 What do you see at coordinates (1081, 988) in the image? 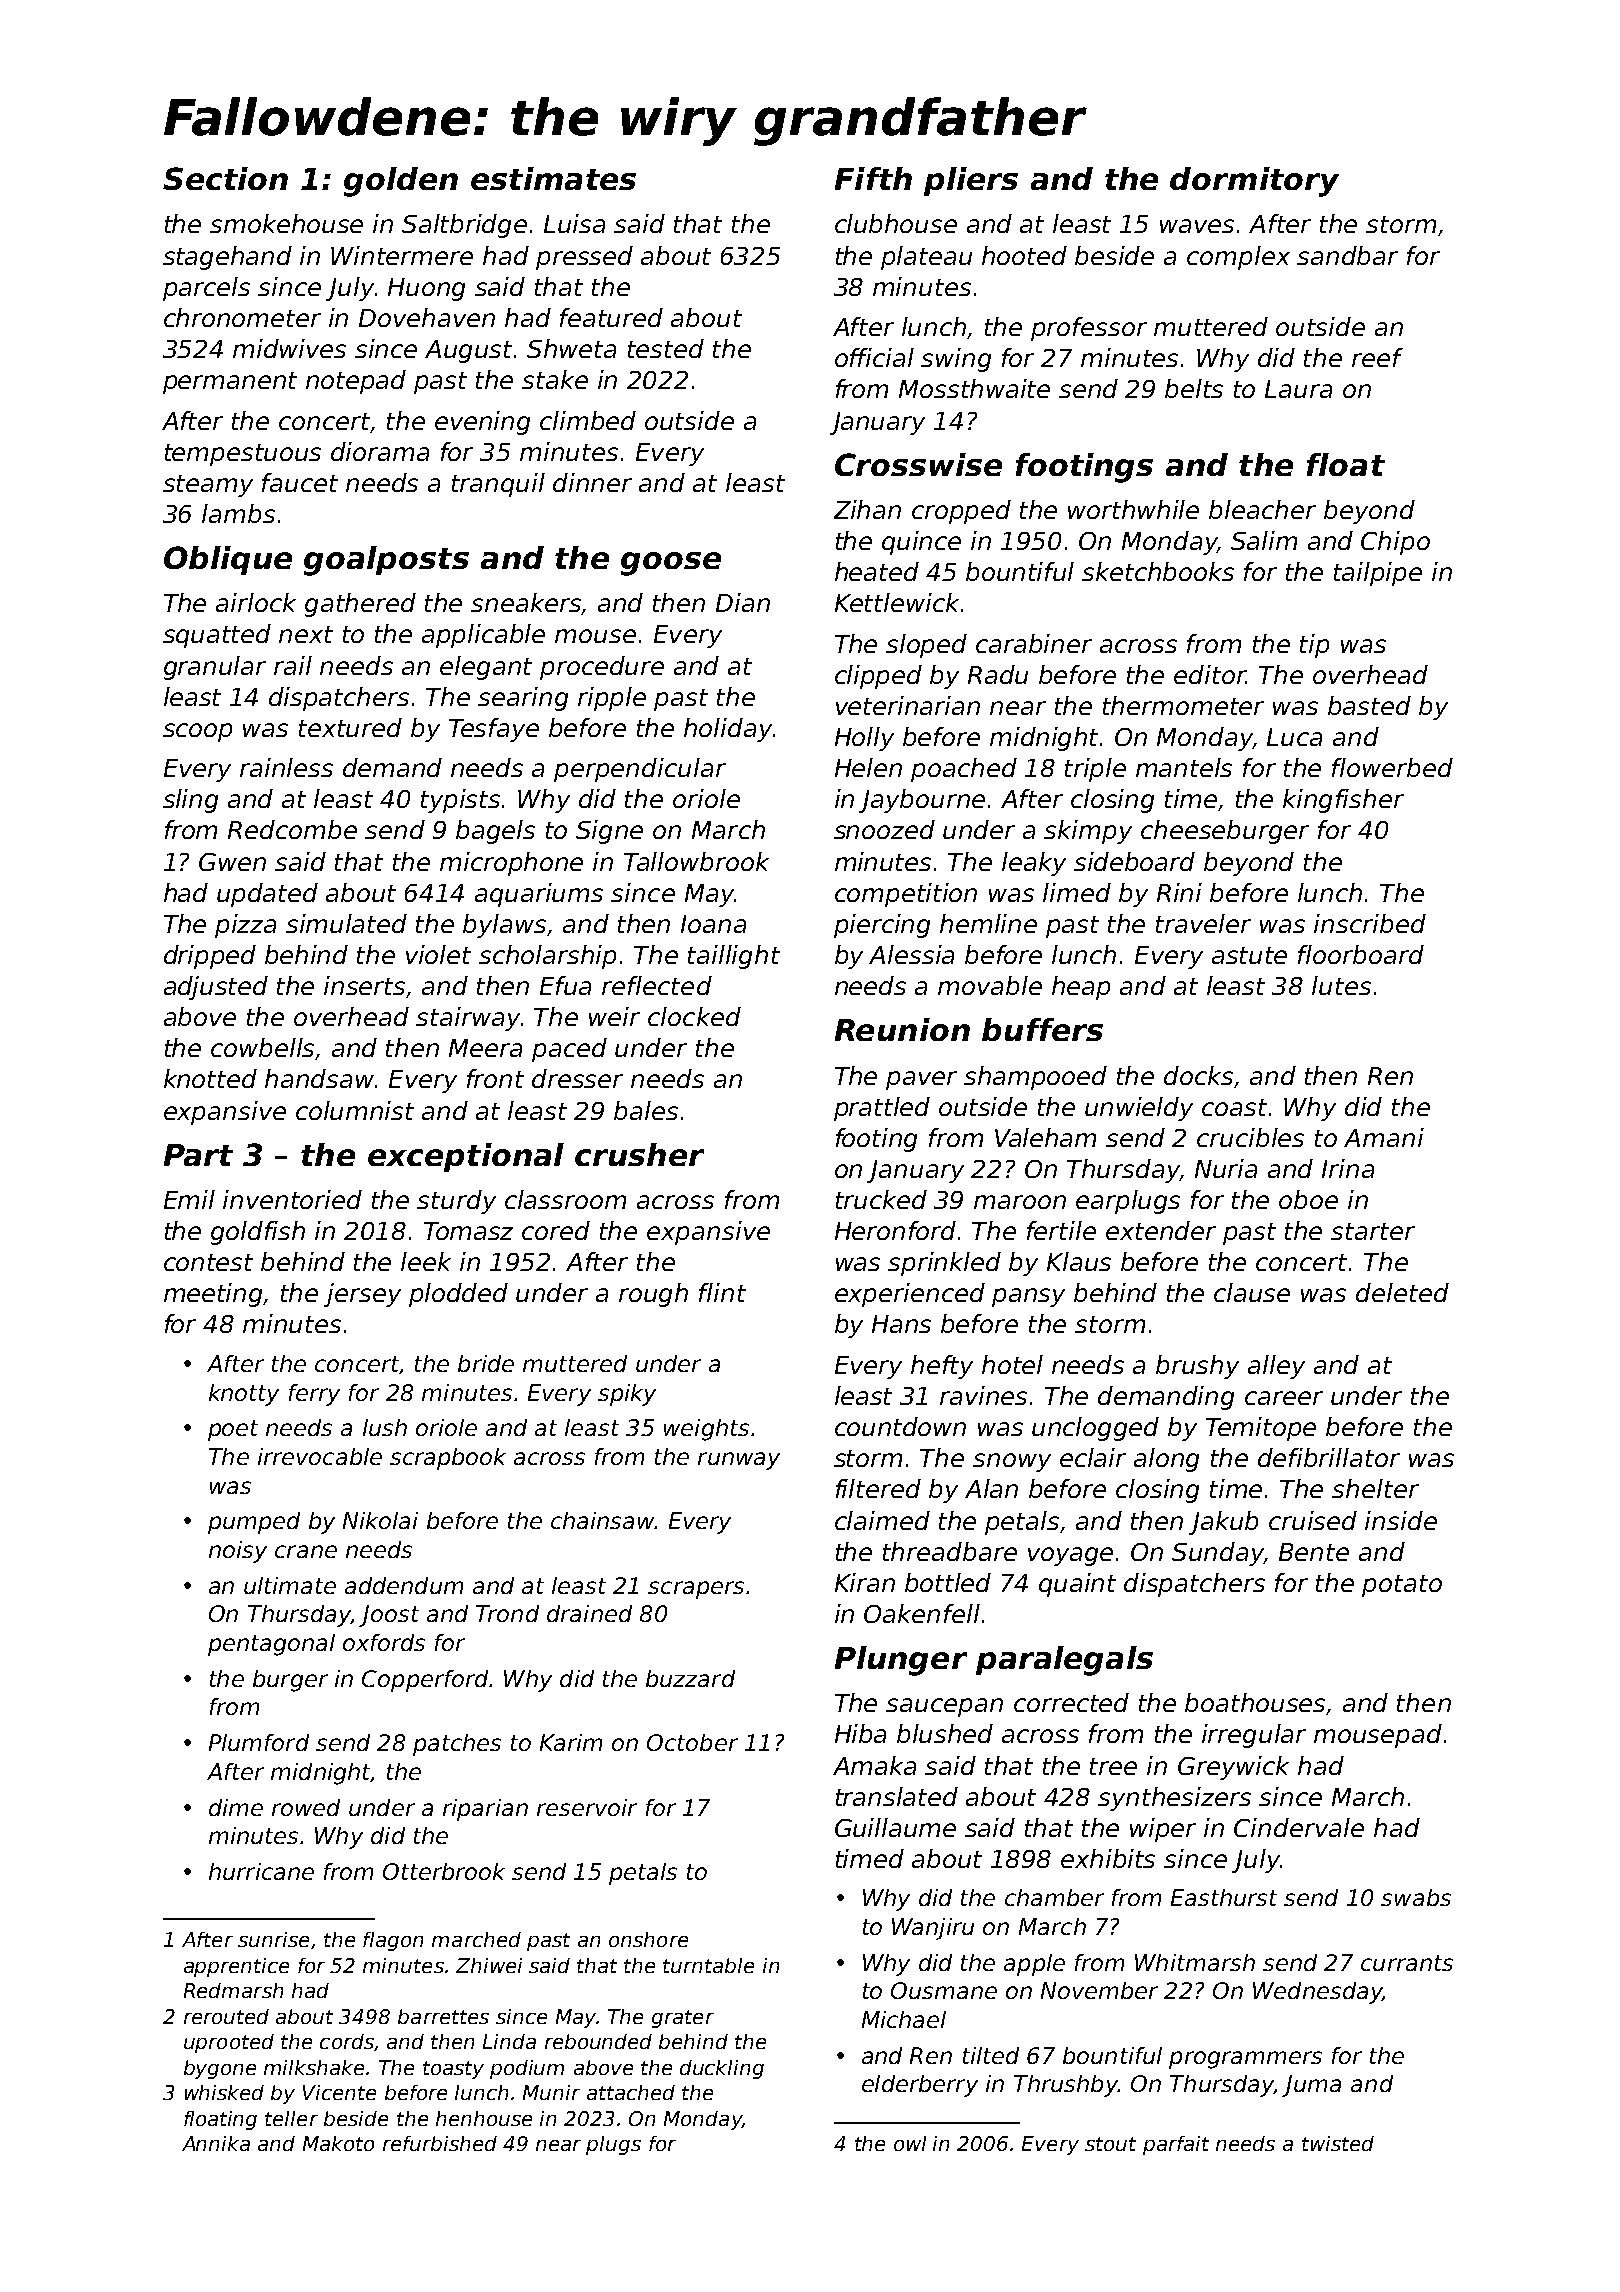
I see `heap` at bounding box center [1081, 988].
